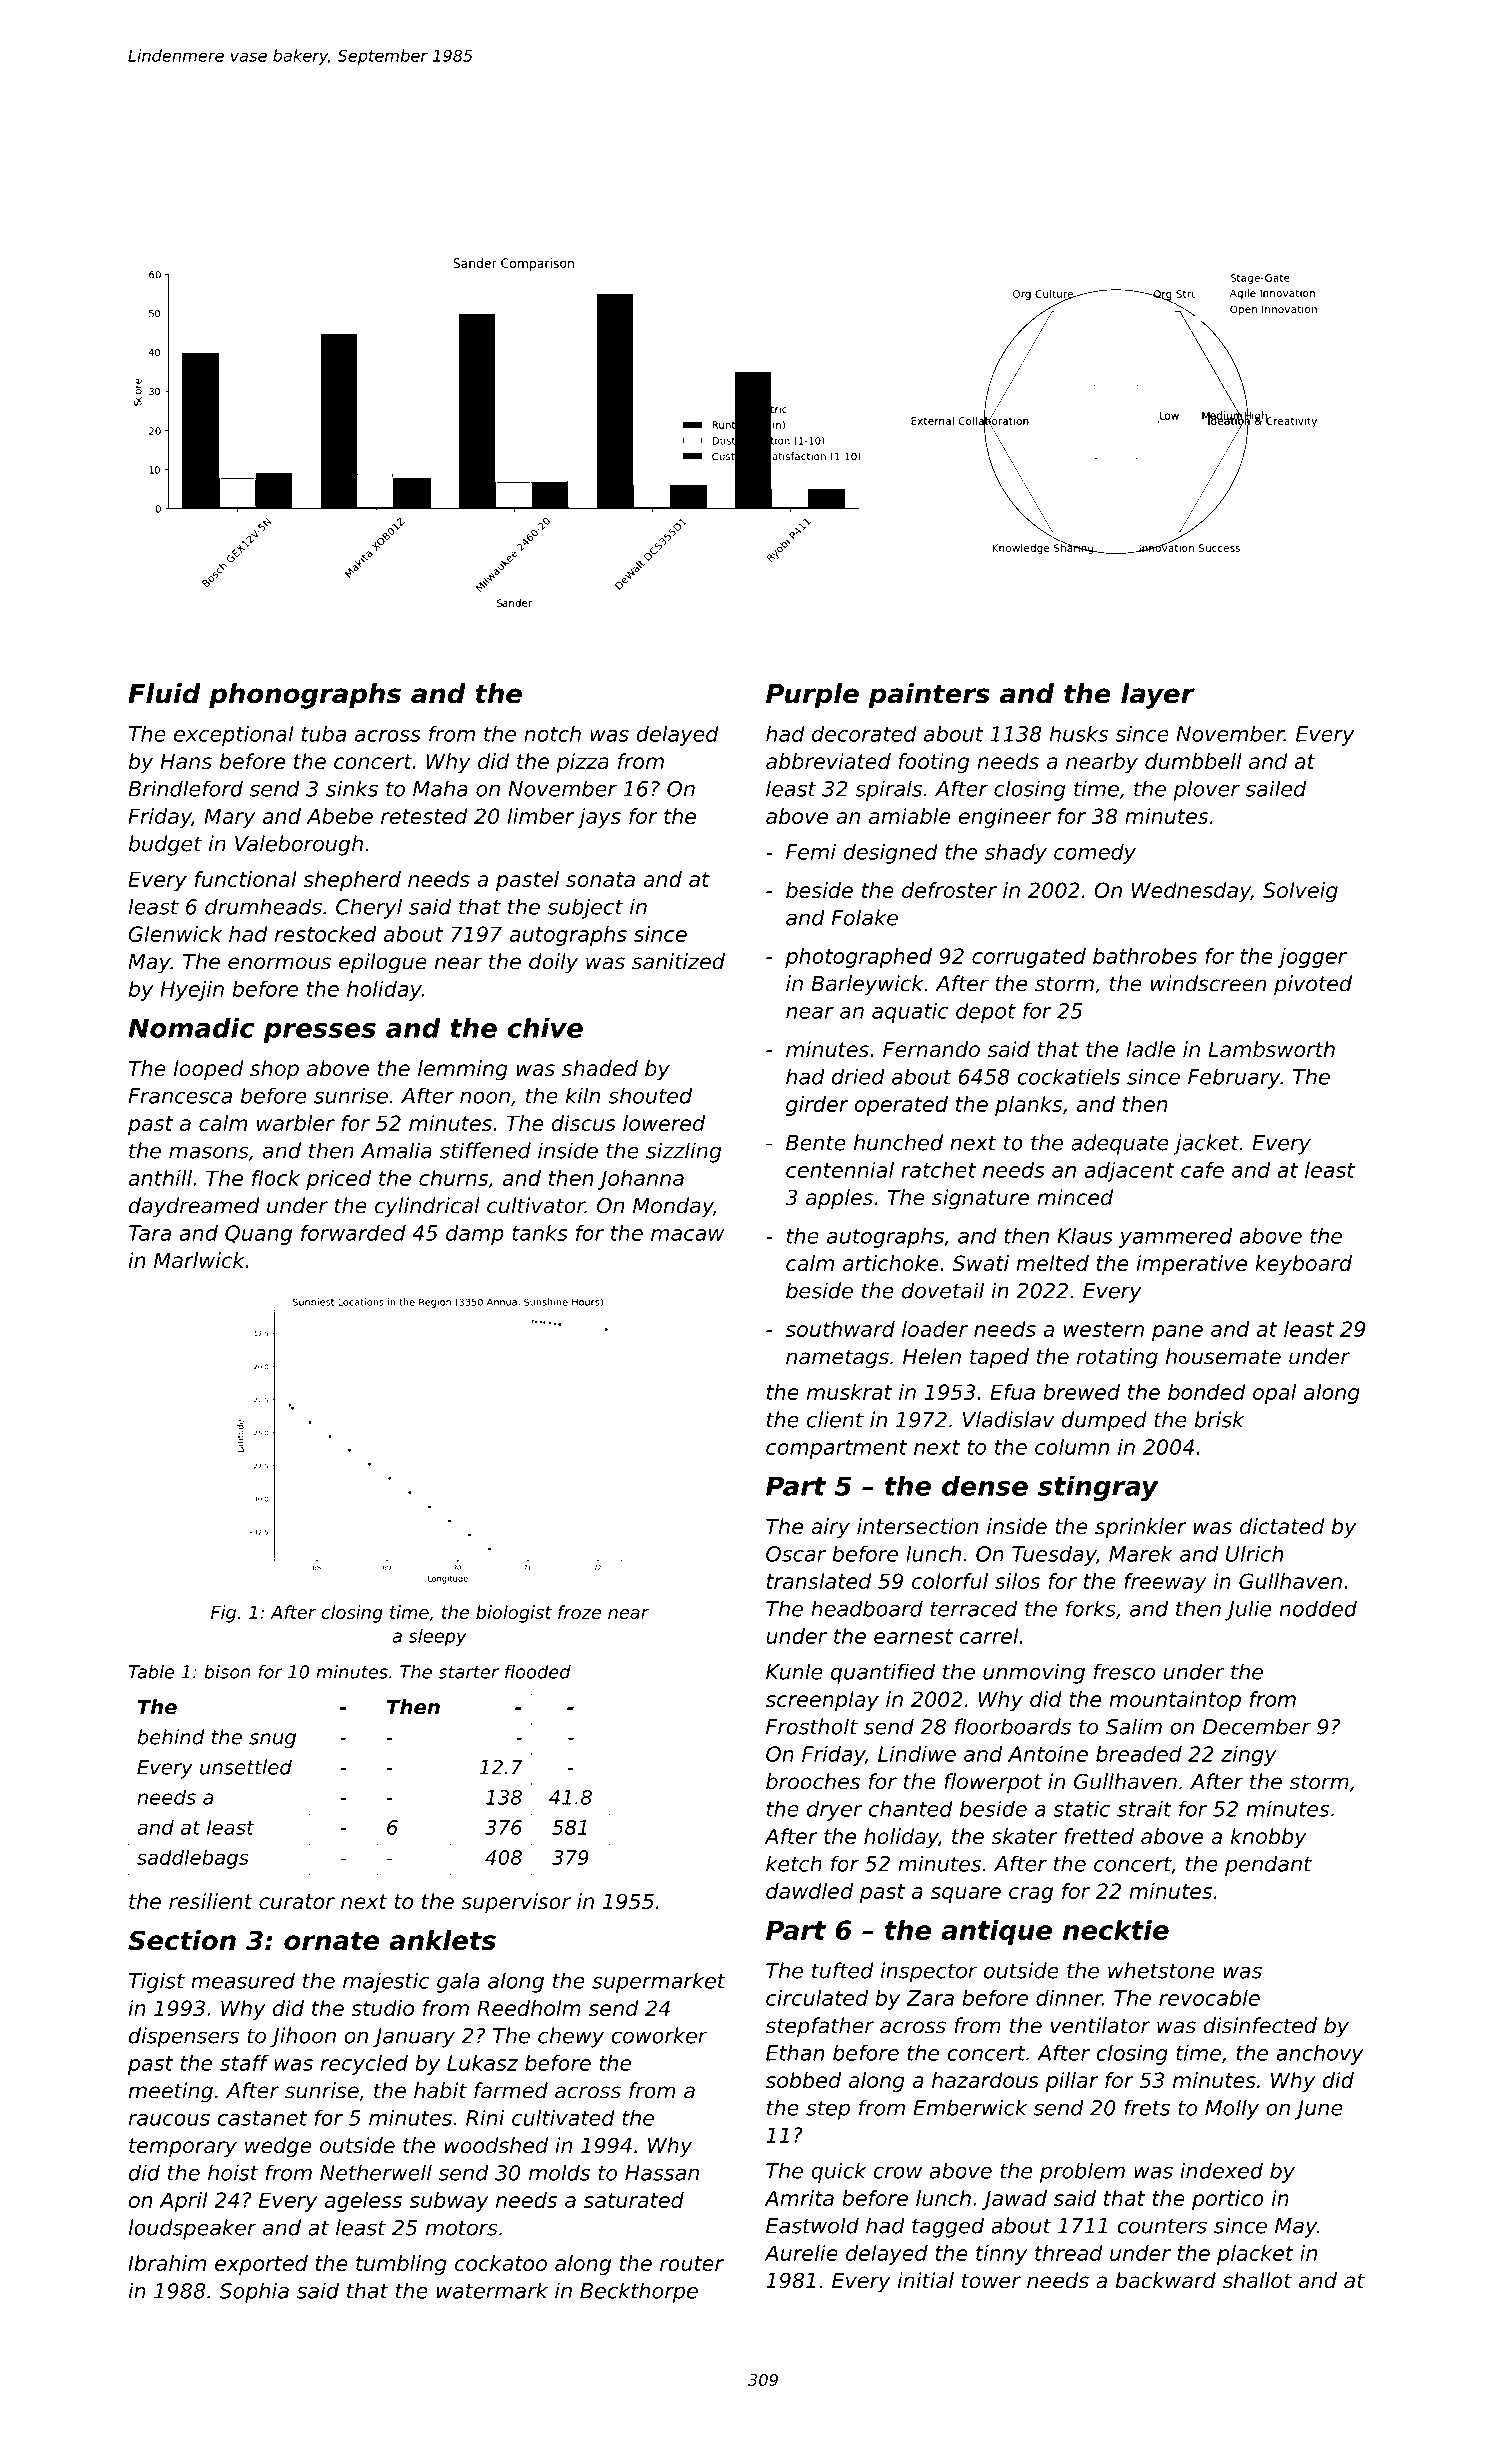 The image size is (1496, 2464). Describe the element at coordinates (164, 693) in the screenshot. I see `Fluid` at that location.
